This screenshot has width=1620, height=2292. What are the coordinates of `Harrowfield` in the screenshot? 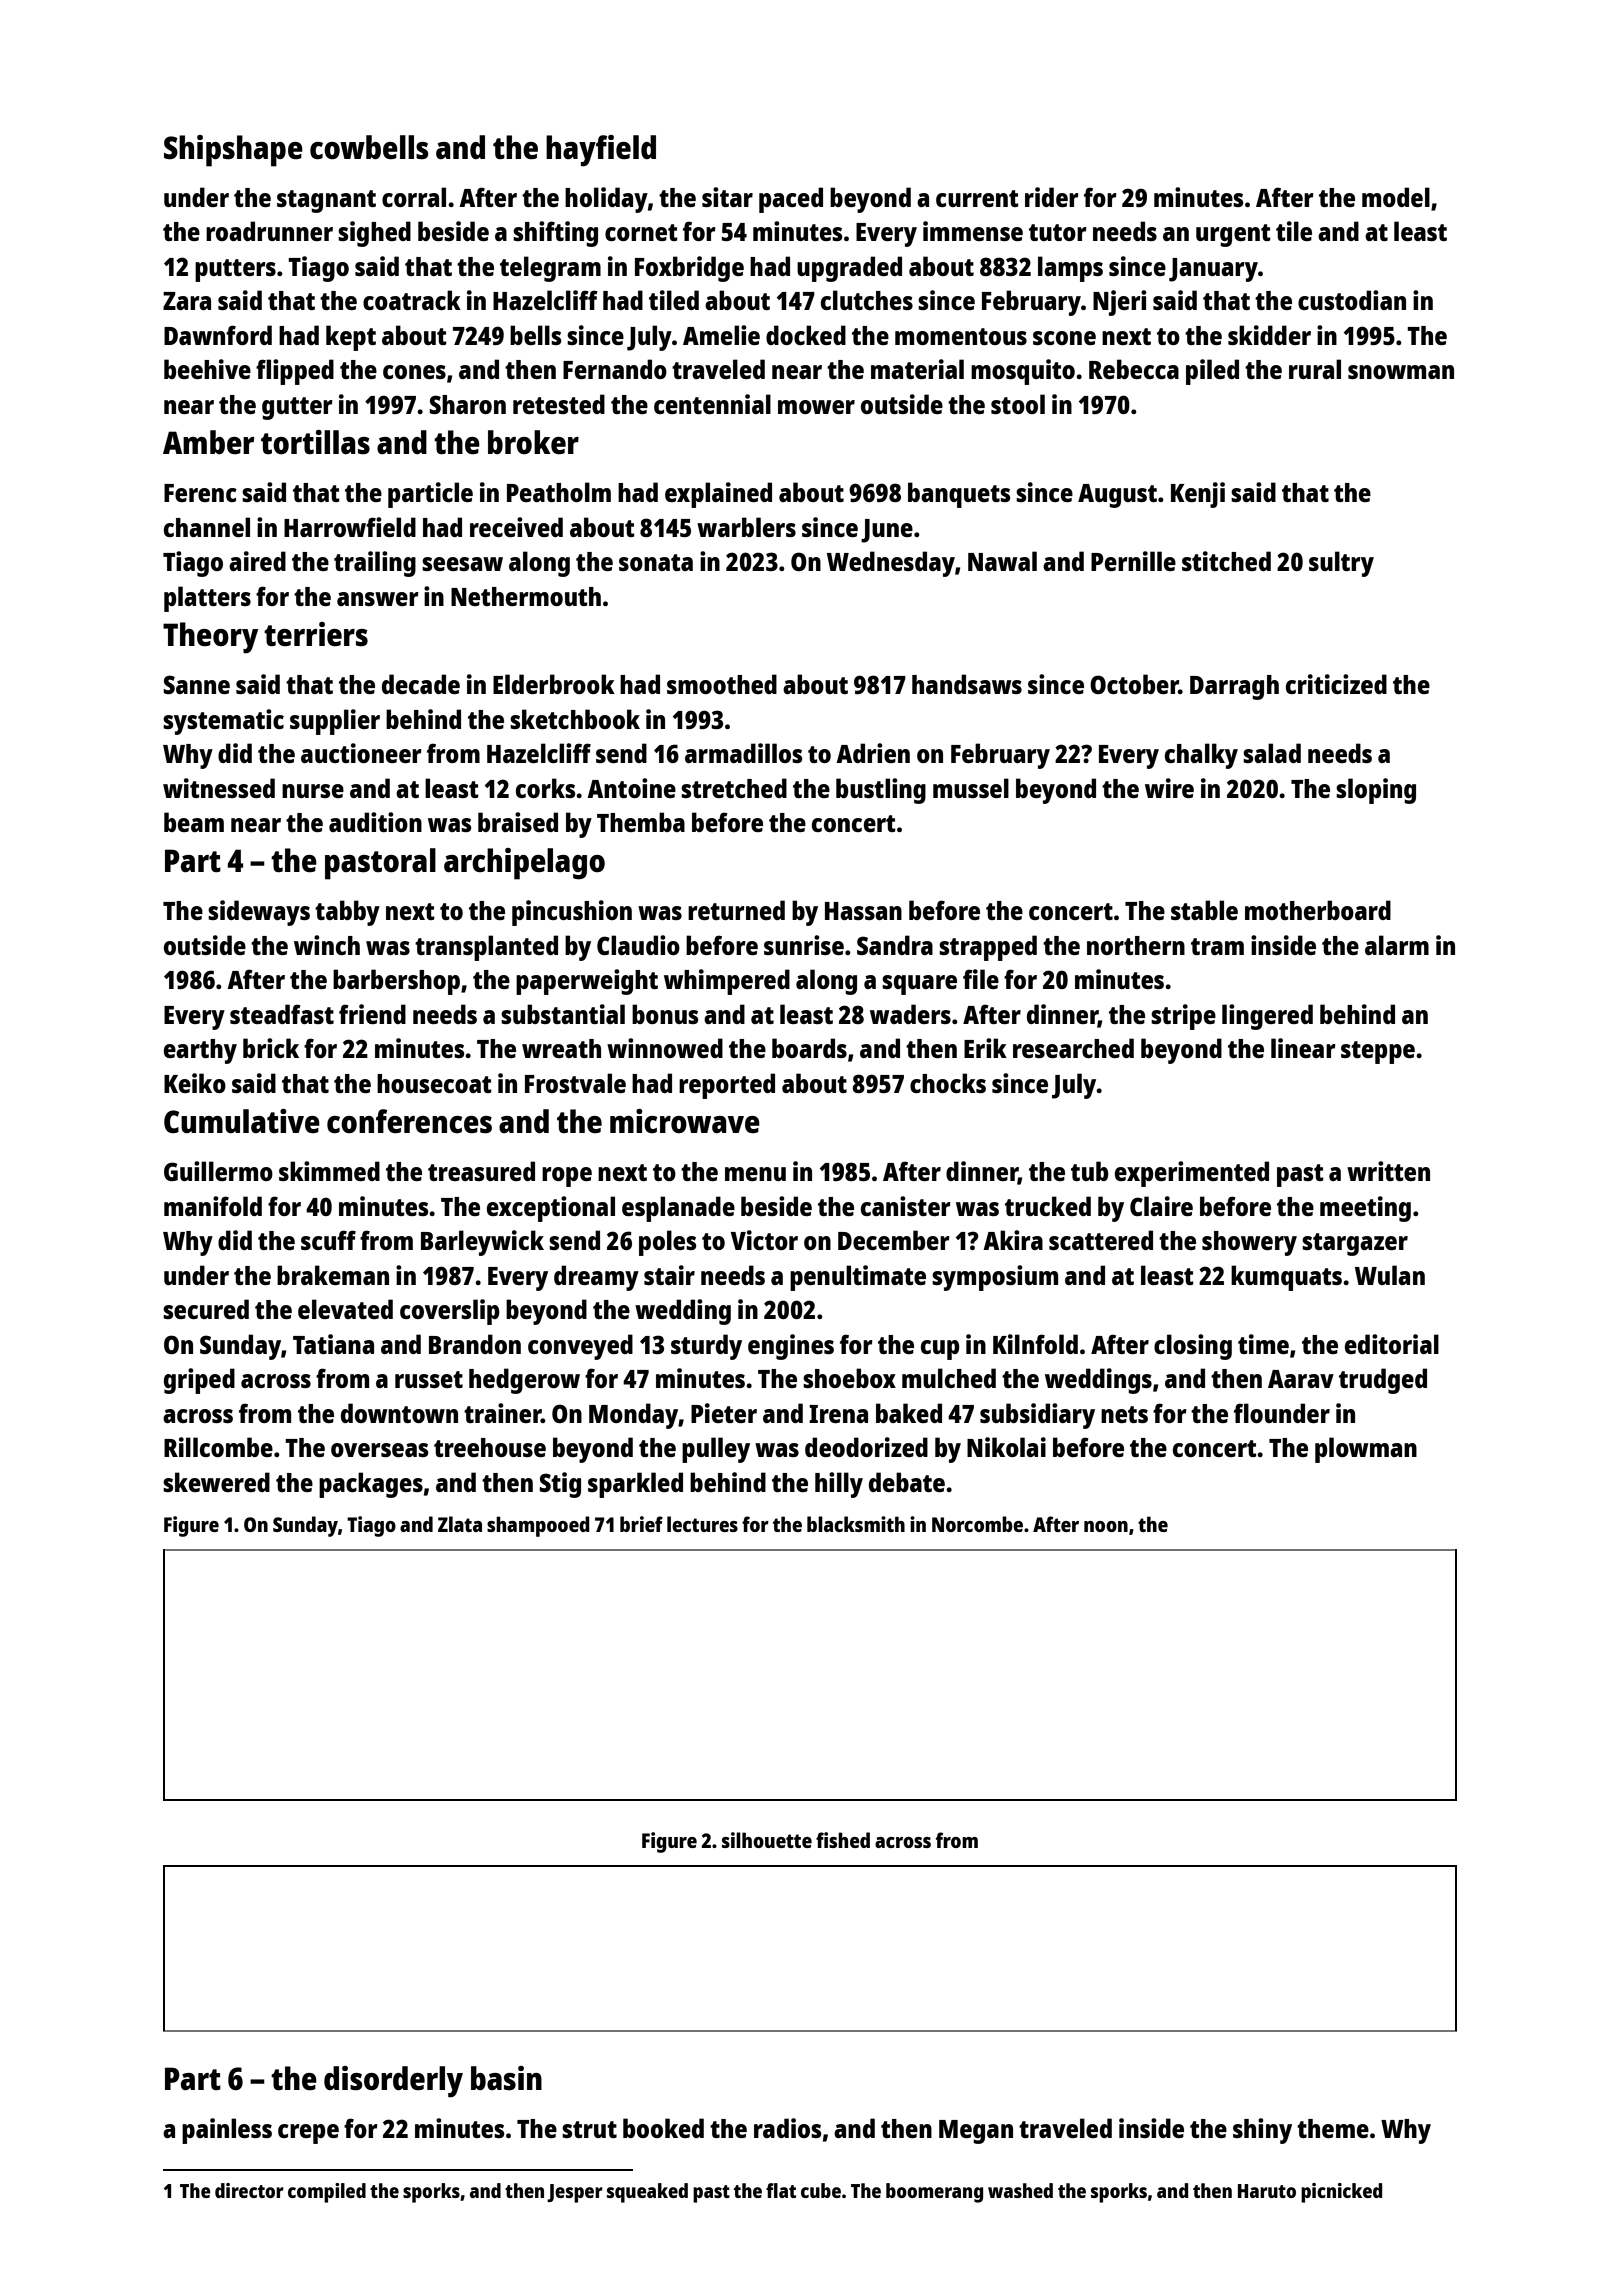 It's located at (350, 527).
